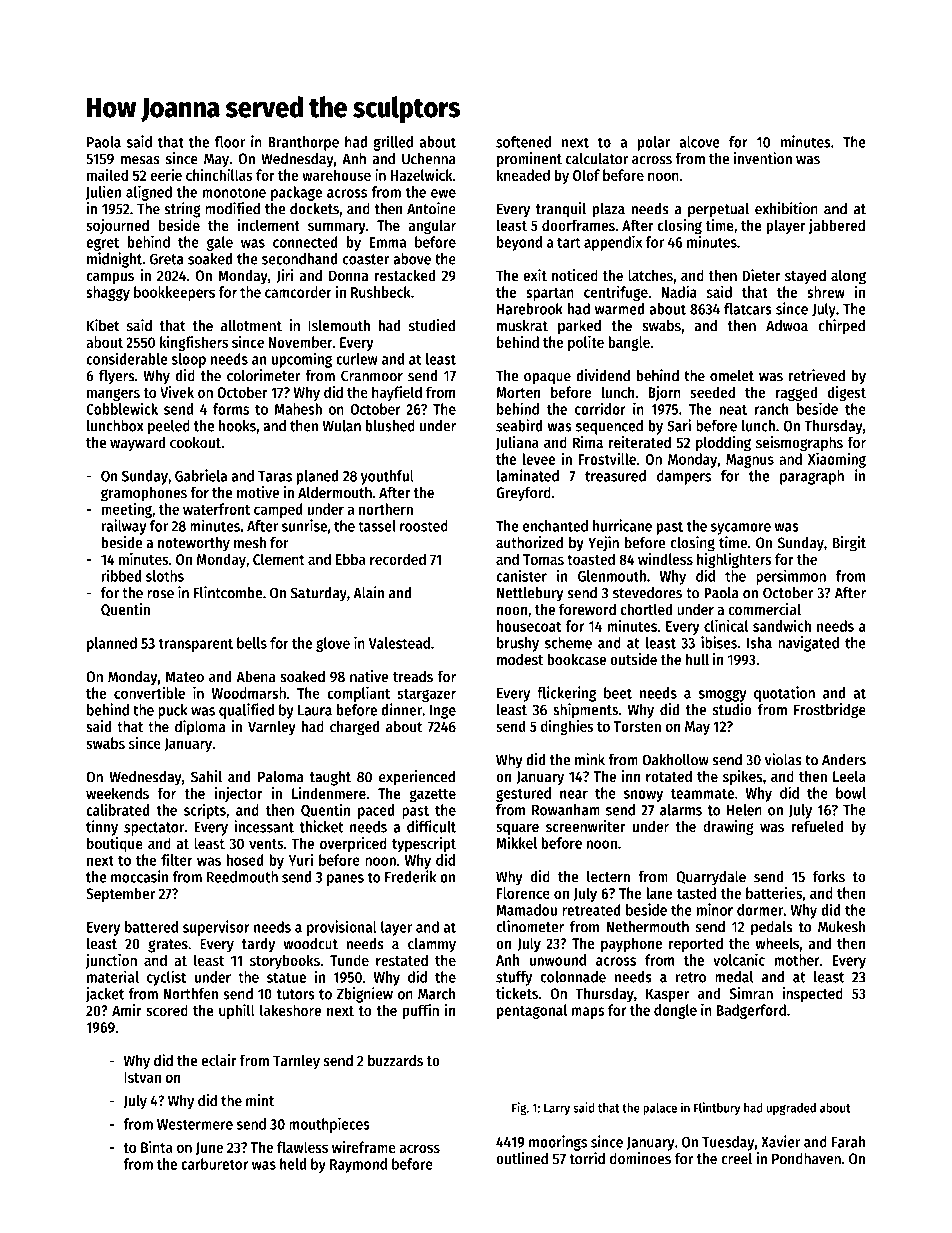 Image resolution: width=952 pixels, height=1233 pixels. What do you see at coordinates (314, 209) in the screenshot?
I see `dockets` at bounding box center [314, 209].
